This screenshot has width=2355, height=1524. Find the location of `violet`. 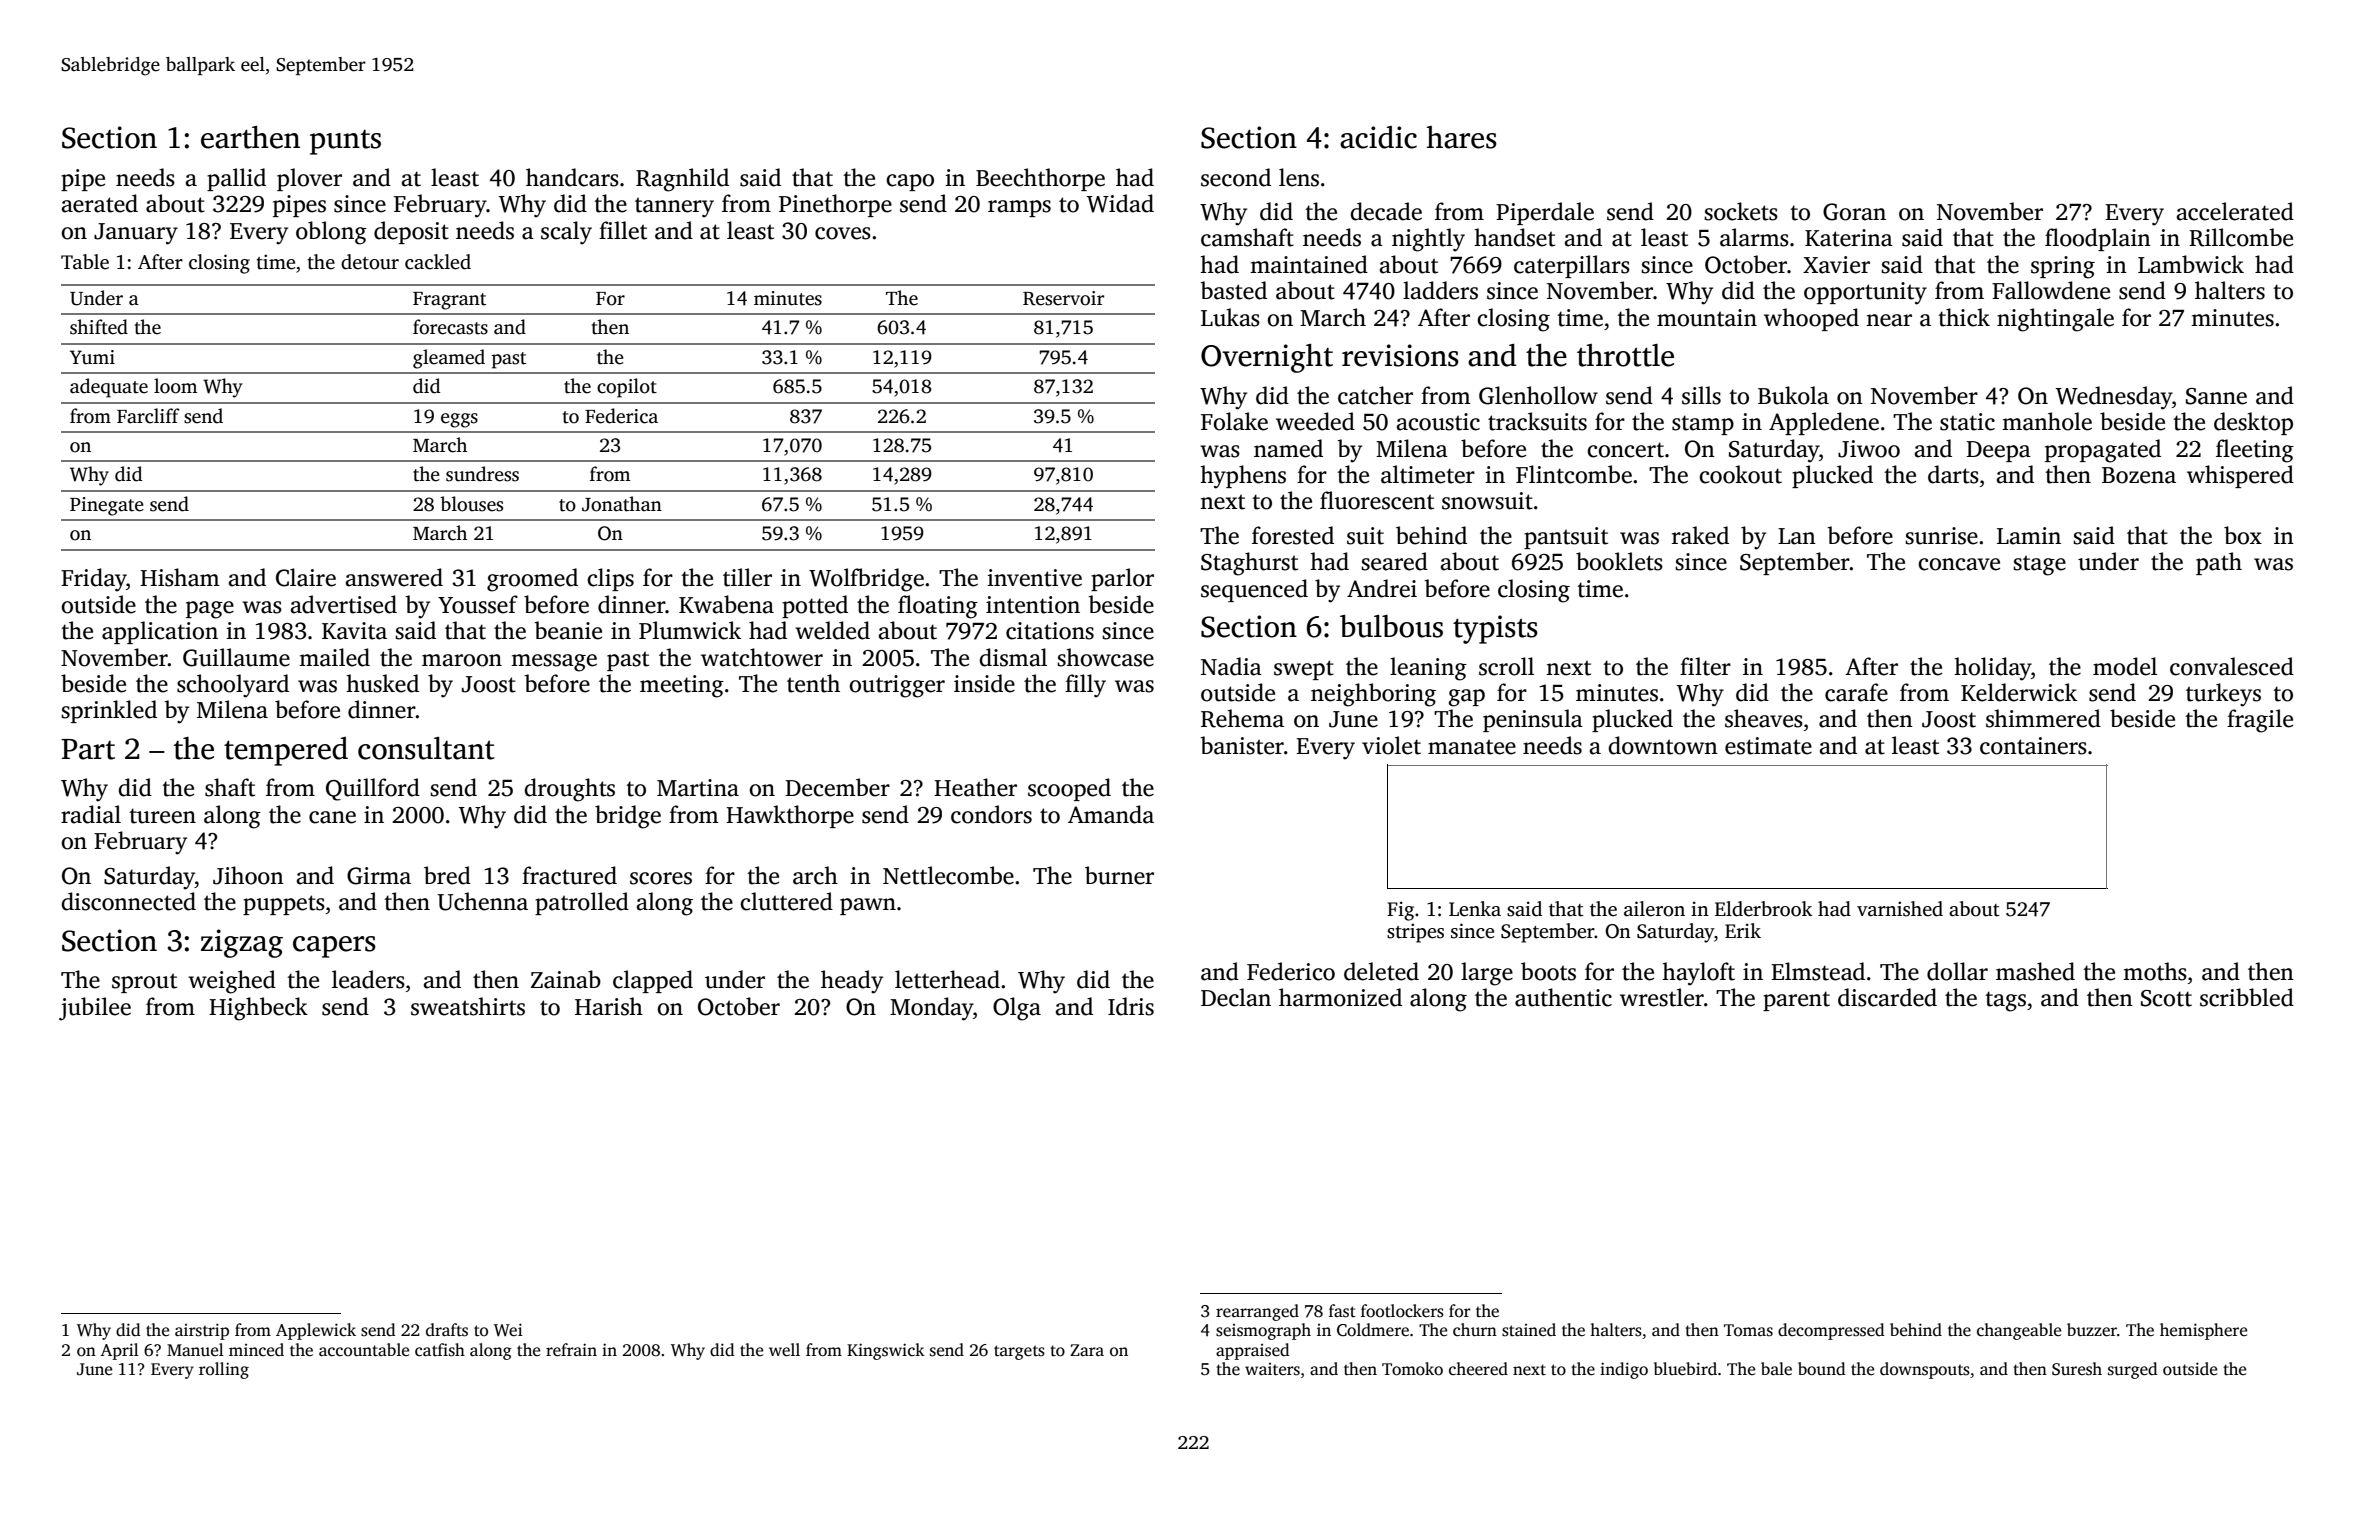

violet is located at coordinates (1391, 745).
